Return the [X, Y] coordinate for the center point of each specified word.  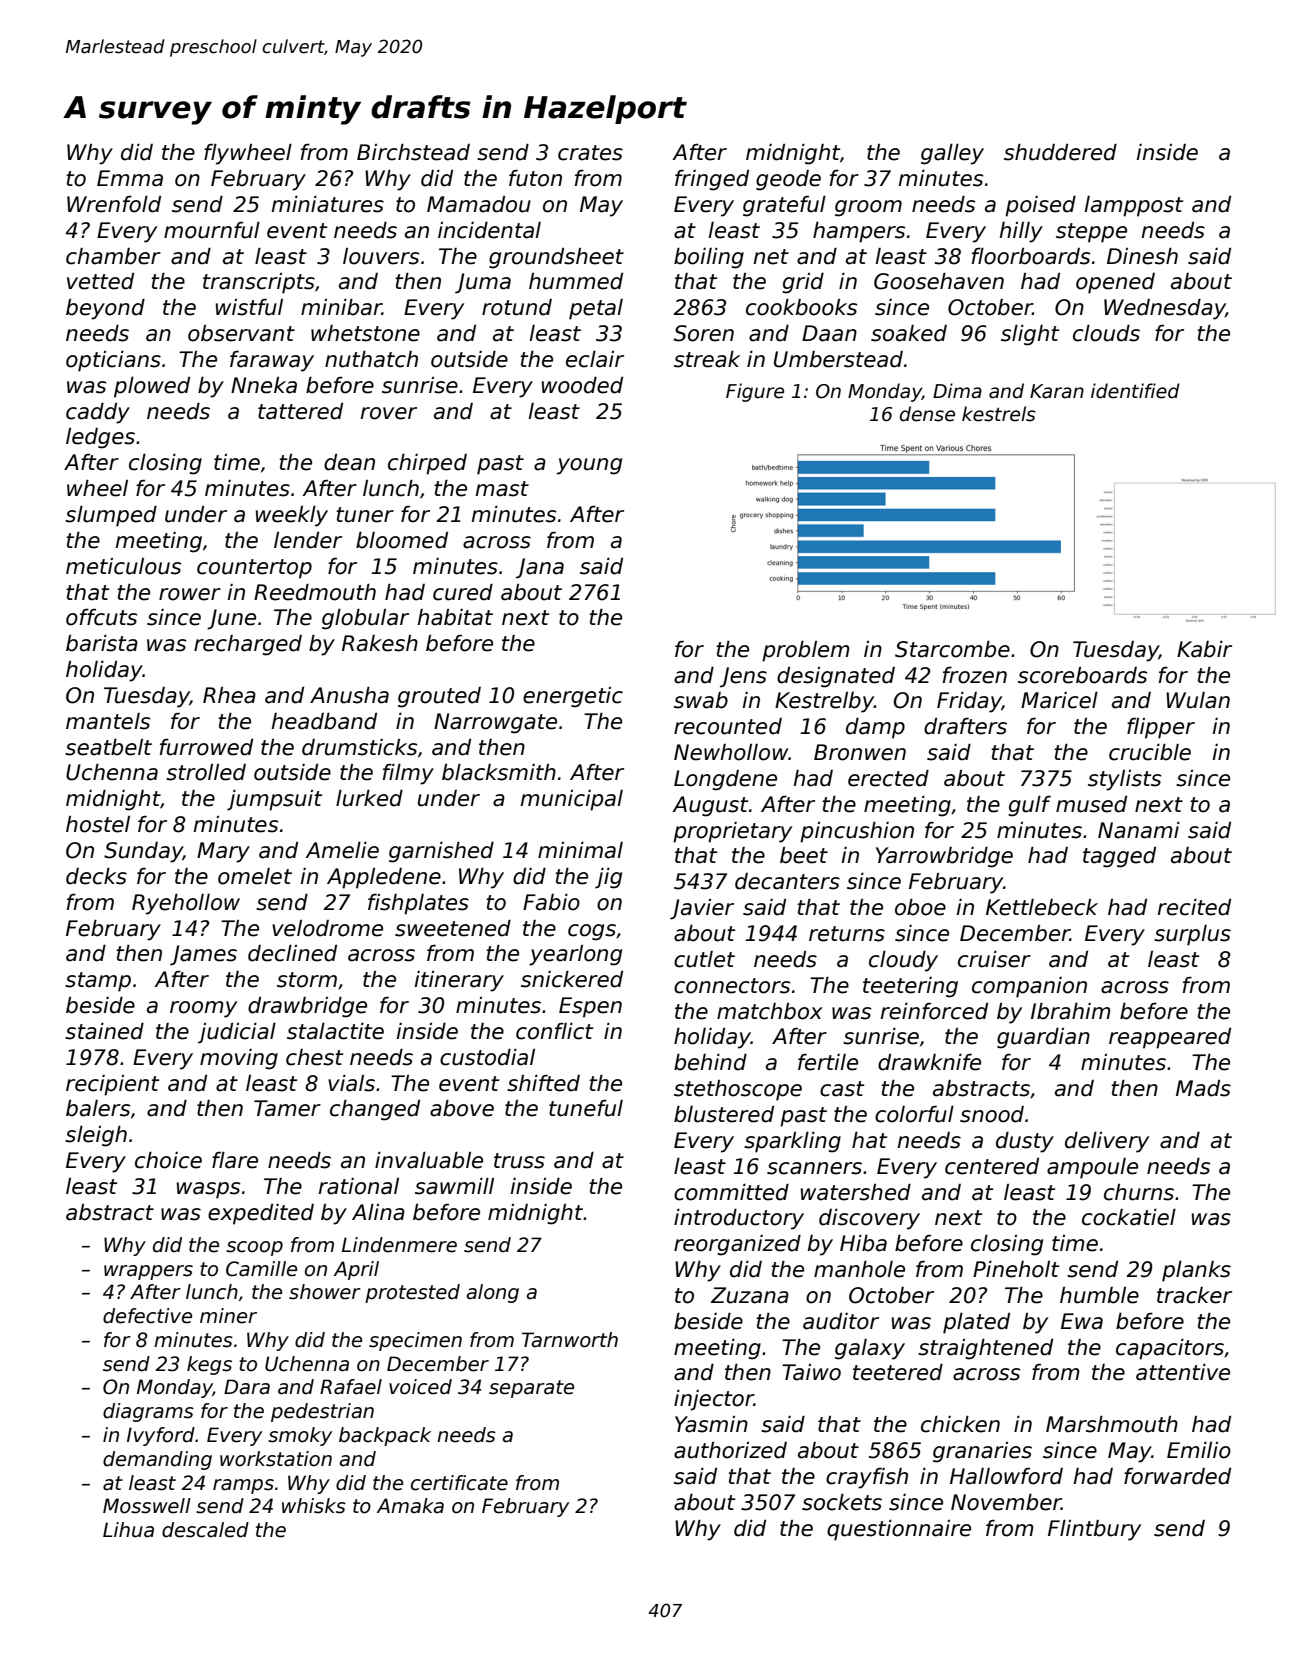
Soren [704, 333]
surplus [1192, 935]
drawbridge [307, 1007]
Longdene [725, 780]
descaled [205, 1530]
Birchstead [413, 152]
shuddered [1060, 152]
